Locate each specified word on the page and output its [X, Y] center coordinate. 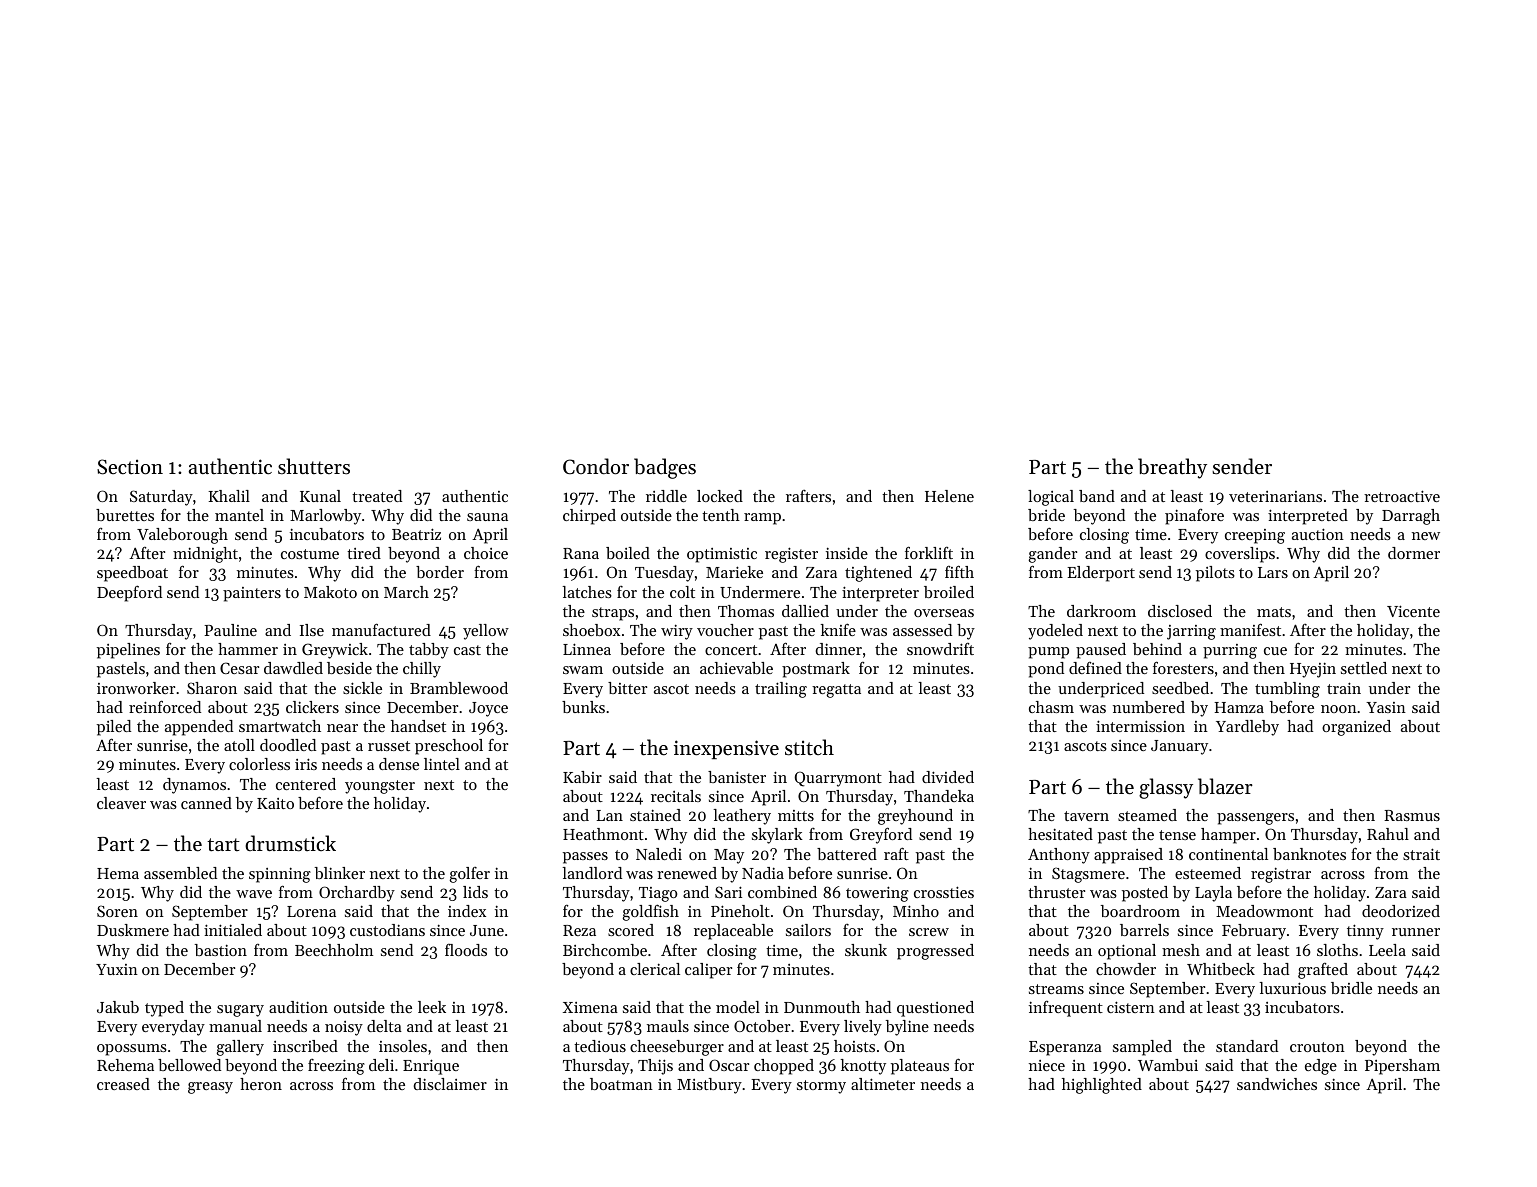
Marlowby [325, 517]
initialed [233, 930]
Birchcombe [605, 950]
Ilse [312, 630]
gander [1052, 555]
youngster [380, 787]
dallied [805, 611]
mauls [668, 1026]
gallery [240, 1048]
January [1179, 747]
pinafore [1194, 517]
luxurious [1292, 988]
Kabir [582, 777]
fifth [959, 571]
